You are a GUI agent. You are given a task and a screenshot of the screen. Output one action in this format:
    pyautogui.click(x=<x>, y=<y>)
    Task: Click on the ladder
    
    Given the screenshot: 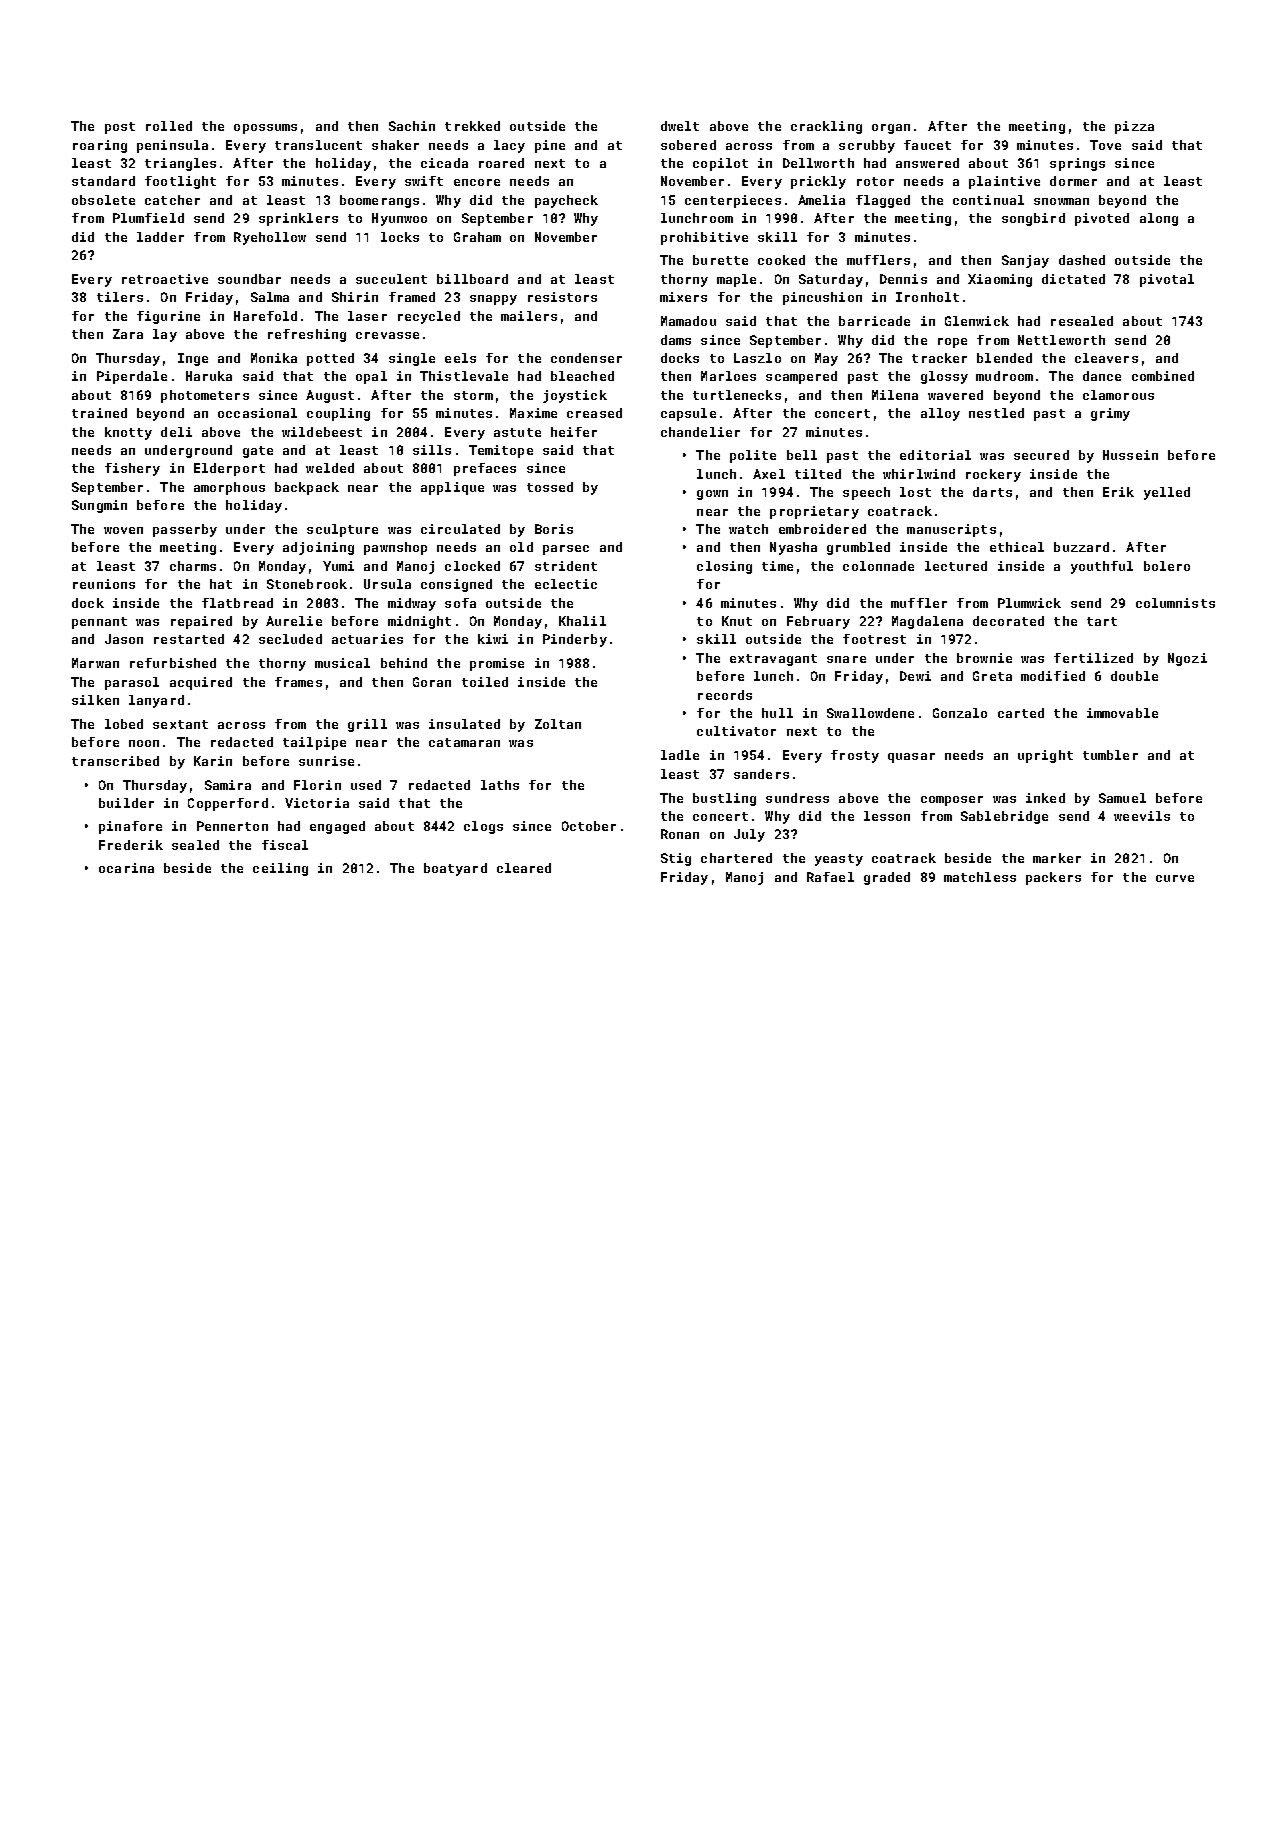 What is the action you would take?
    pyautogui.click(x=160, y=237)
